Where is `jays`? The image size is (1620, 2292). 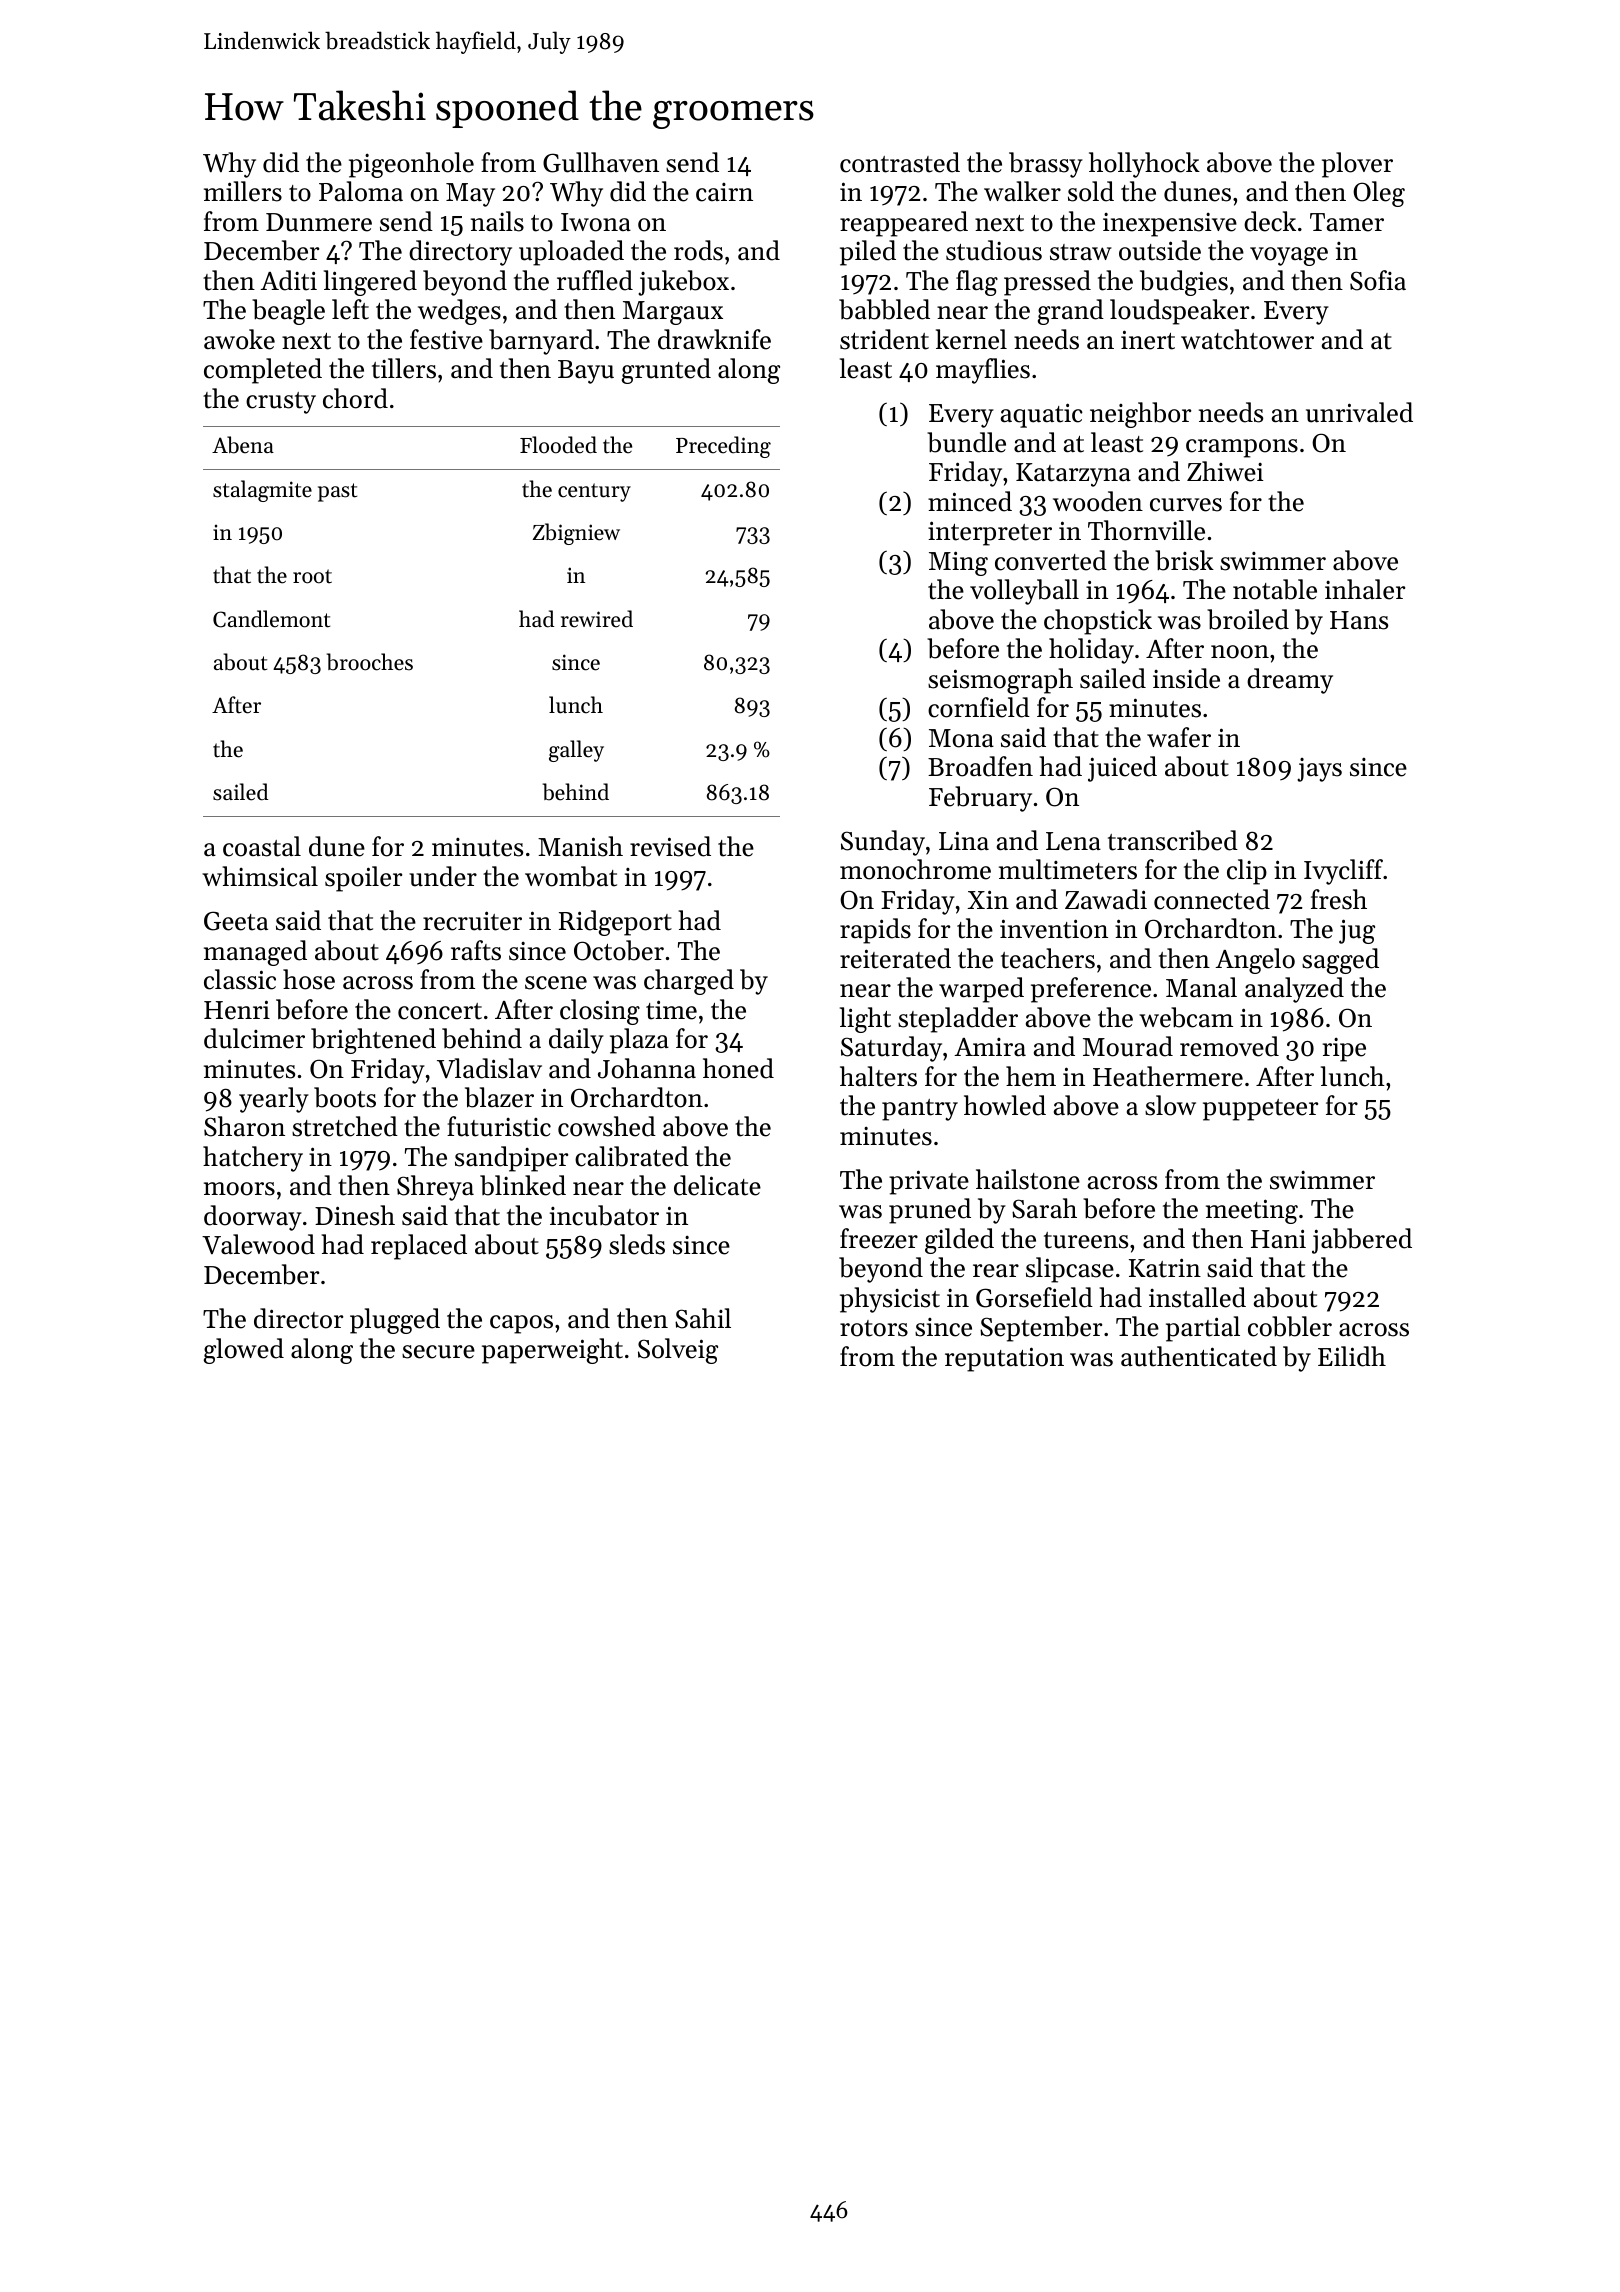
jays is located at coordinates (1319, 770).
